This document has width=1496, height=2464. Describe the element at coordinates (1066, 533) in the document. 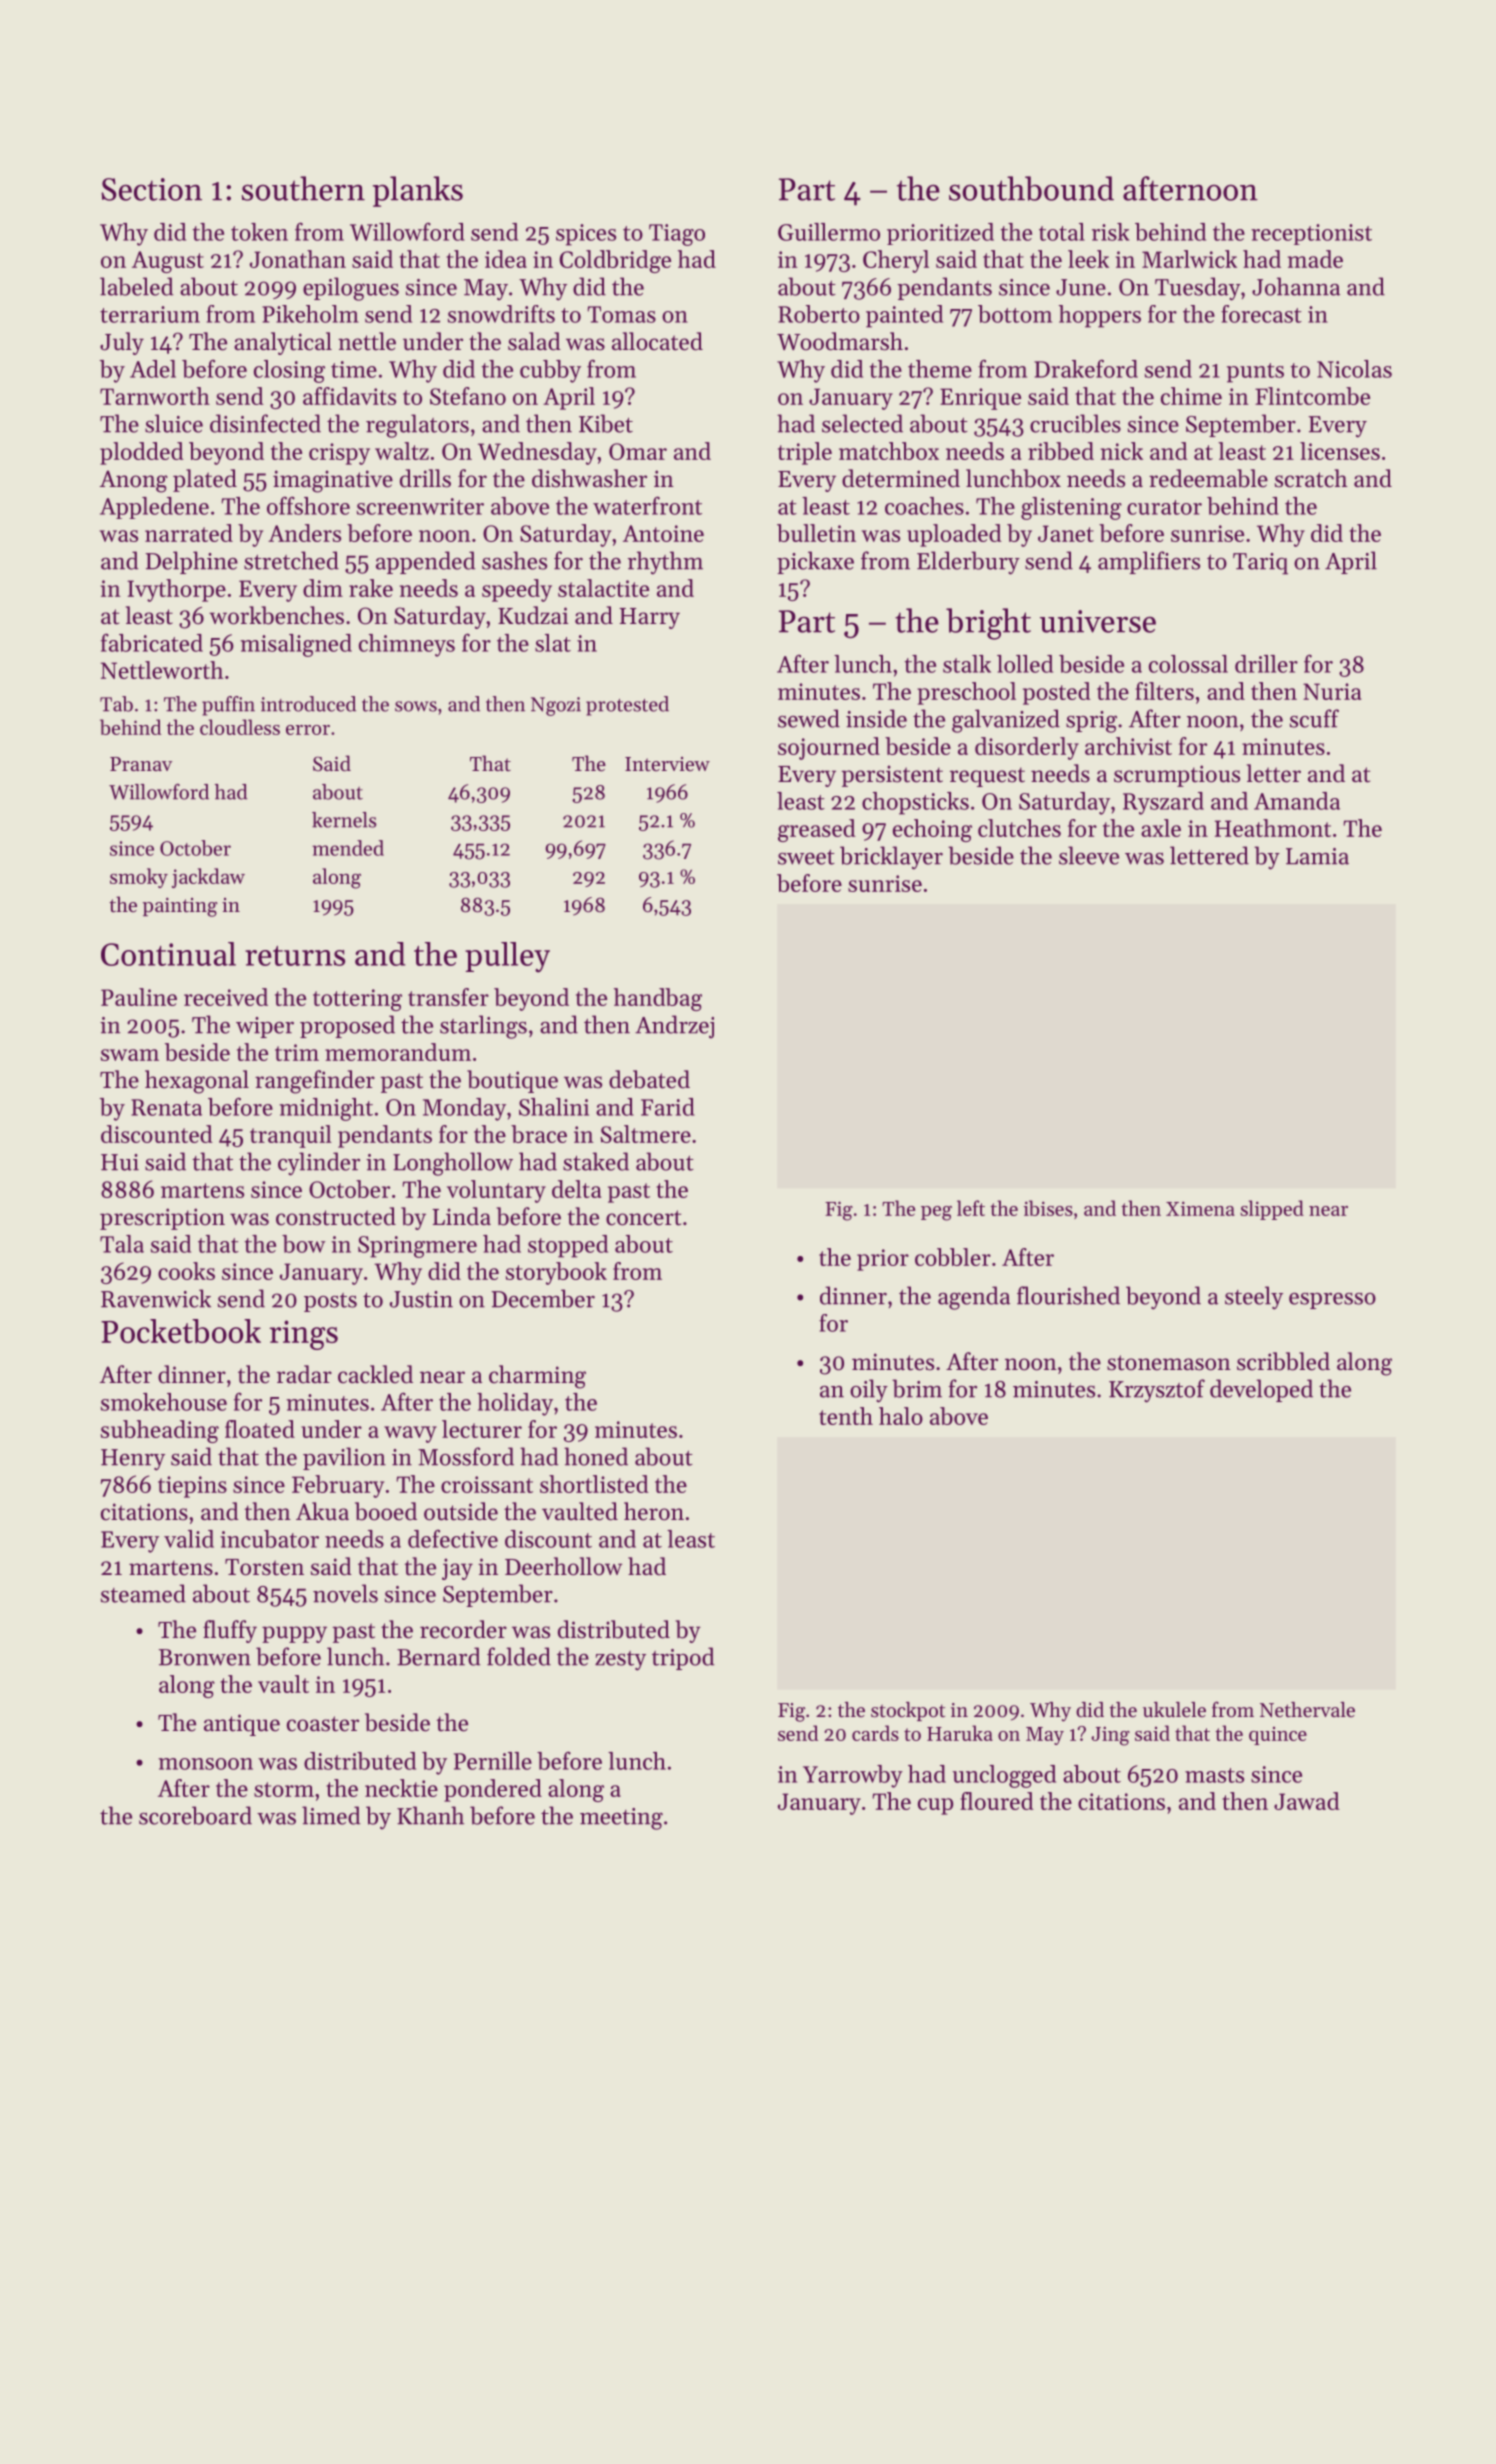

I see `Janet` at that location.
